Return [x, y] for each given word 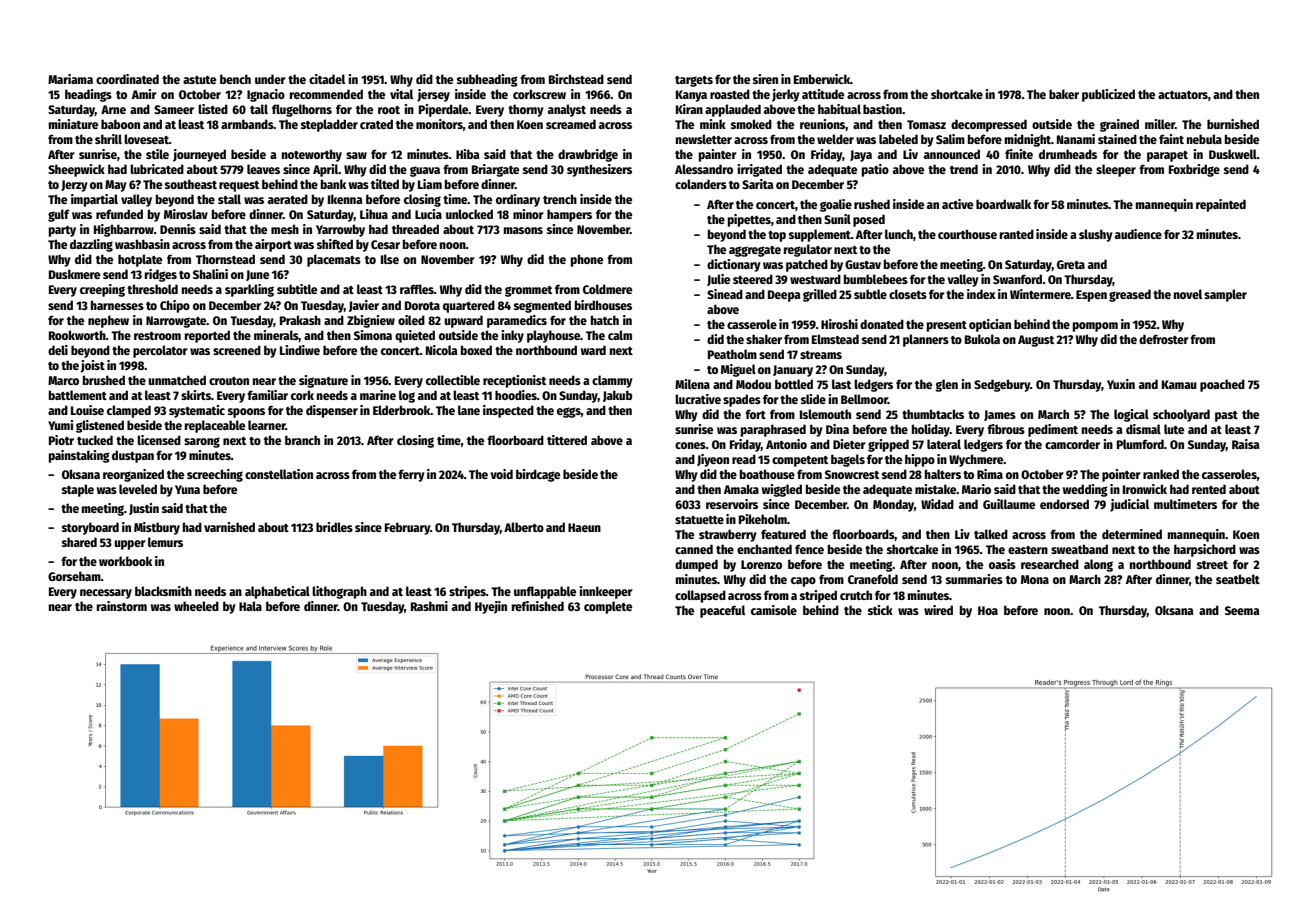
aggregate [755, 251]
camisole [774, 610]
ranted [1017, 234]
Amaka [741, 489]
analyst [567, 110]
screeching [215, 475]
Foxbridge [1194, 170]
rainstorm [122, 606]
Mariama [70, 79]
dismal [1143, 429]
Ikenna [345, 199]
